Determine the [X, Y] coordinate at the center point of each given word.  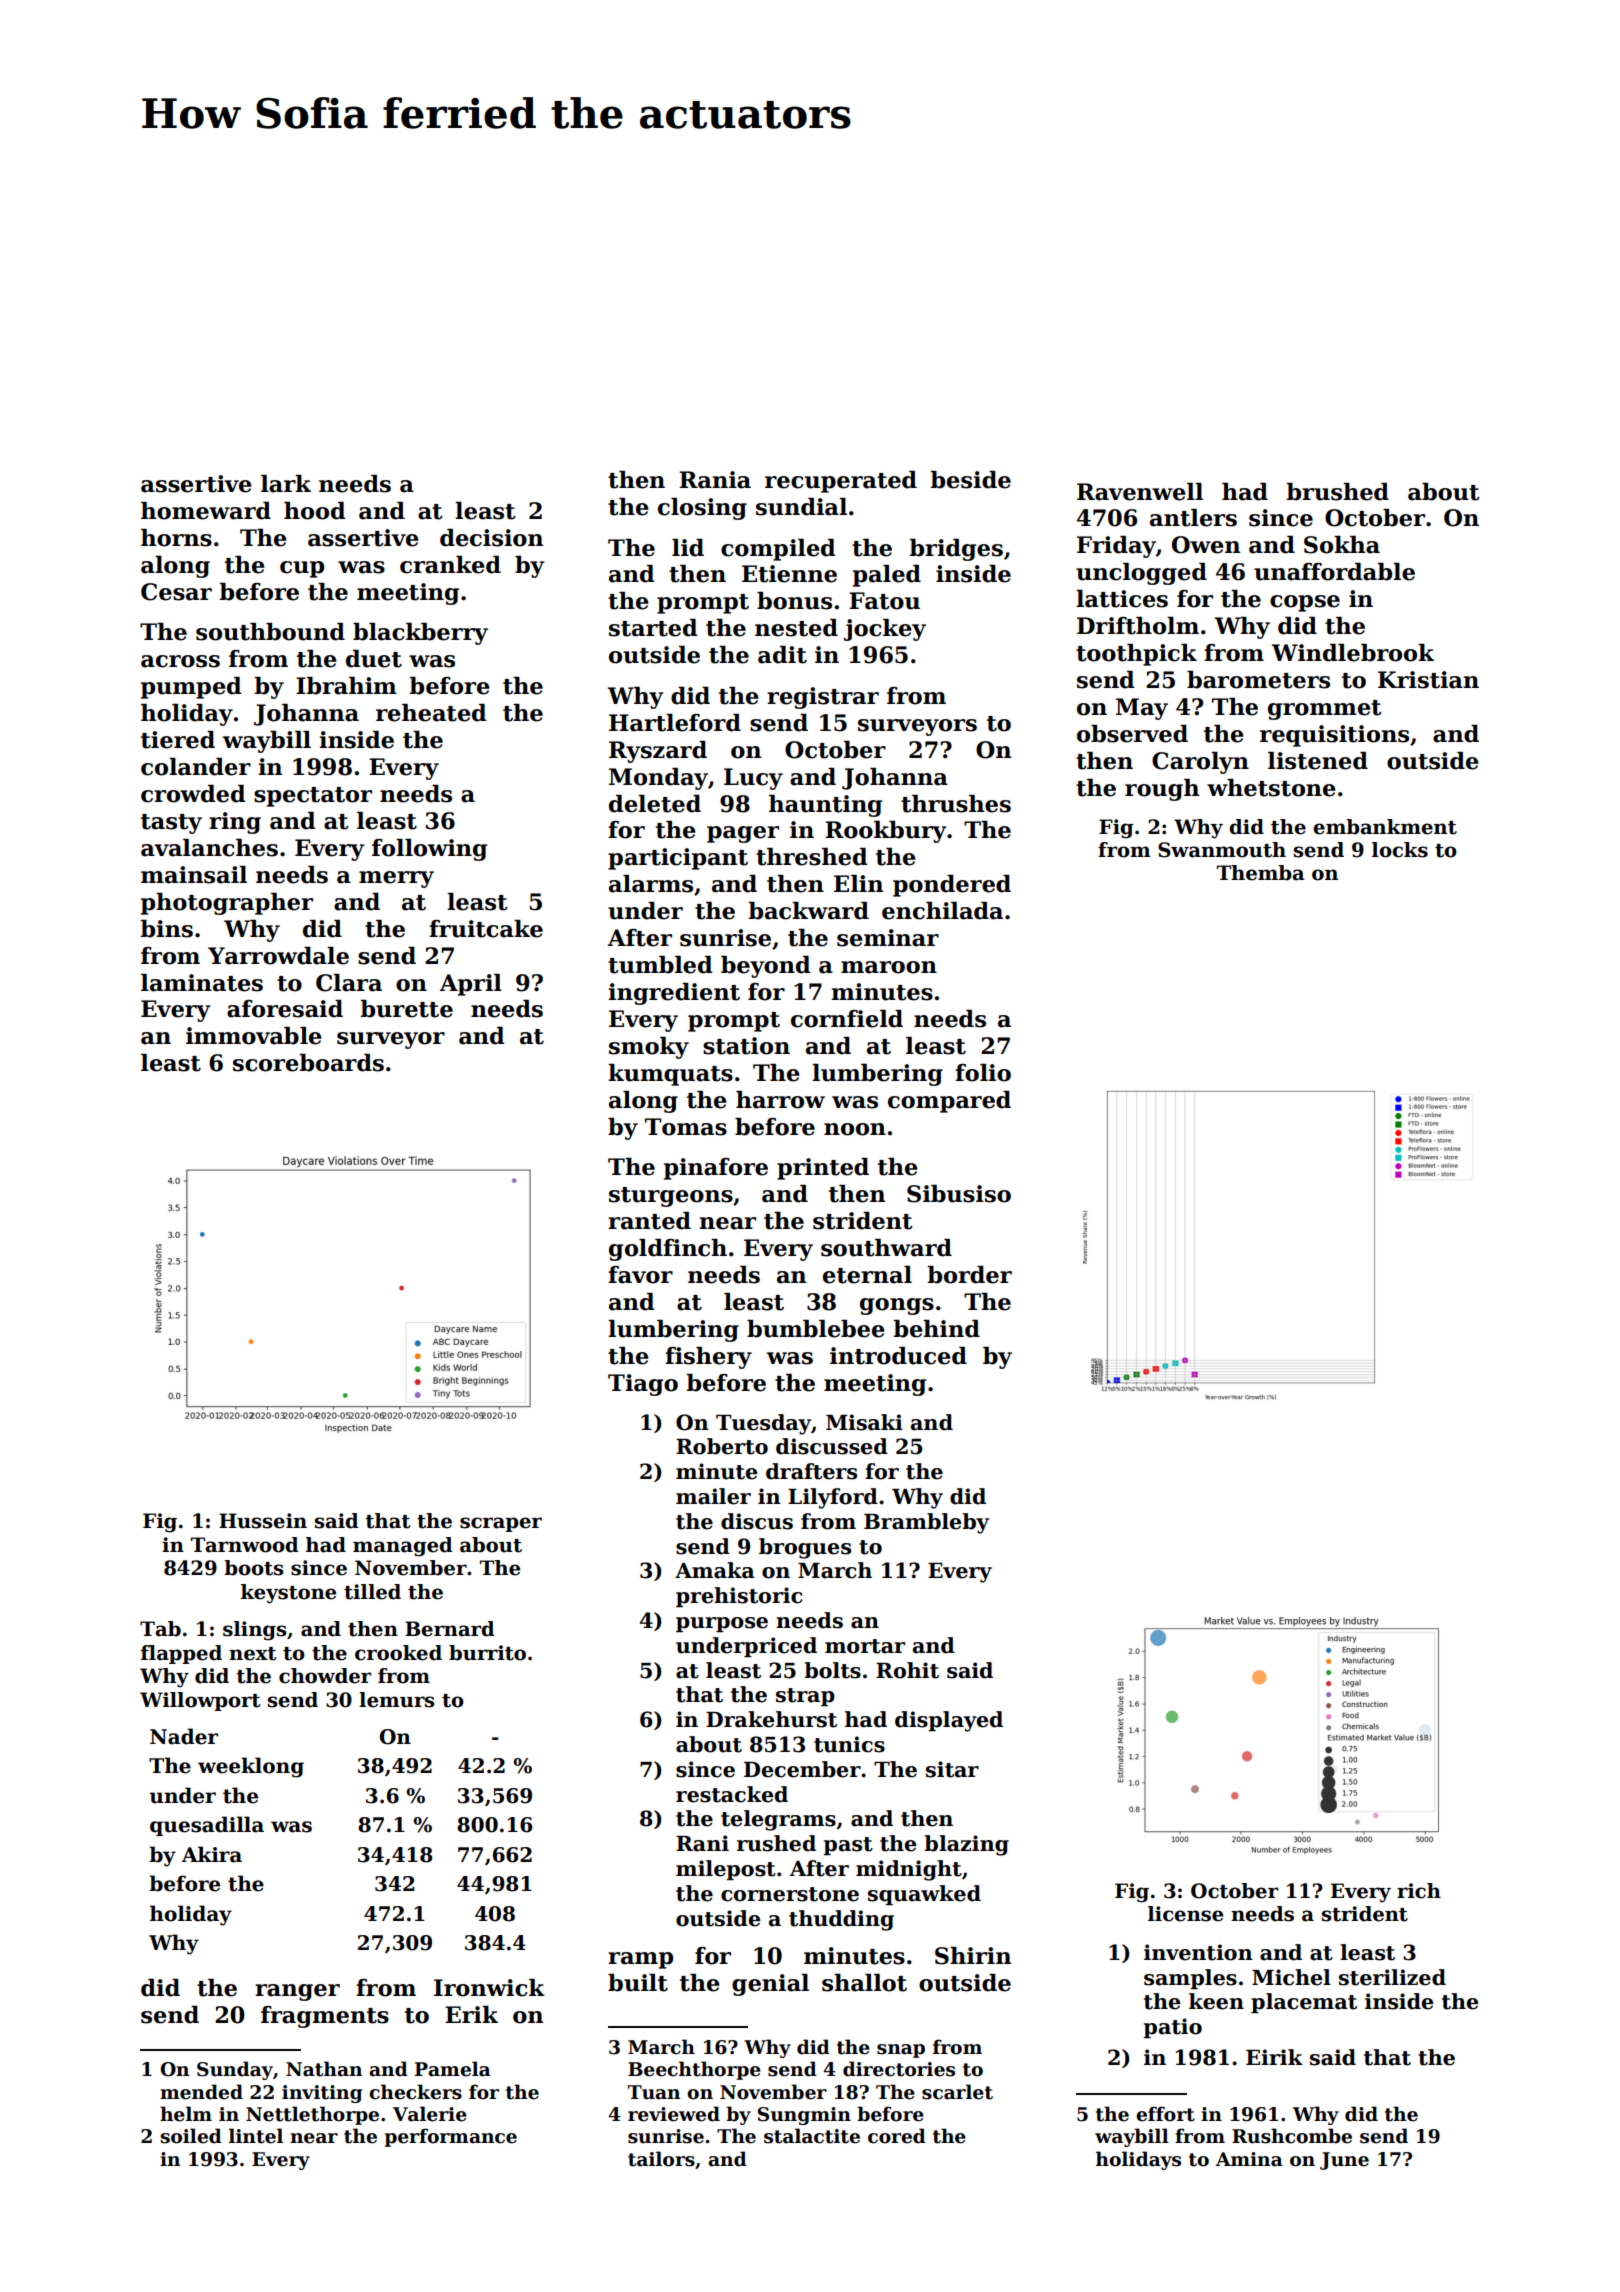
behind [937, 1329]
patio [1172, 2028]
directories [899, 2069]
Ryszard [658, 752]
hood [315, 511]
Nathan [324, 2069]
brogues [805, 1548]
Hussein [263, 1521]
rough [1162, 790]
